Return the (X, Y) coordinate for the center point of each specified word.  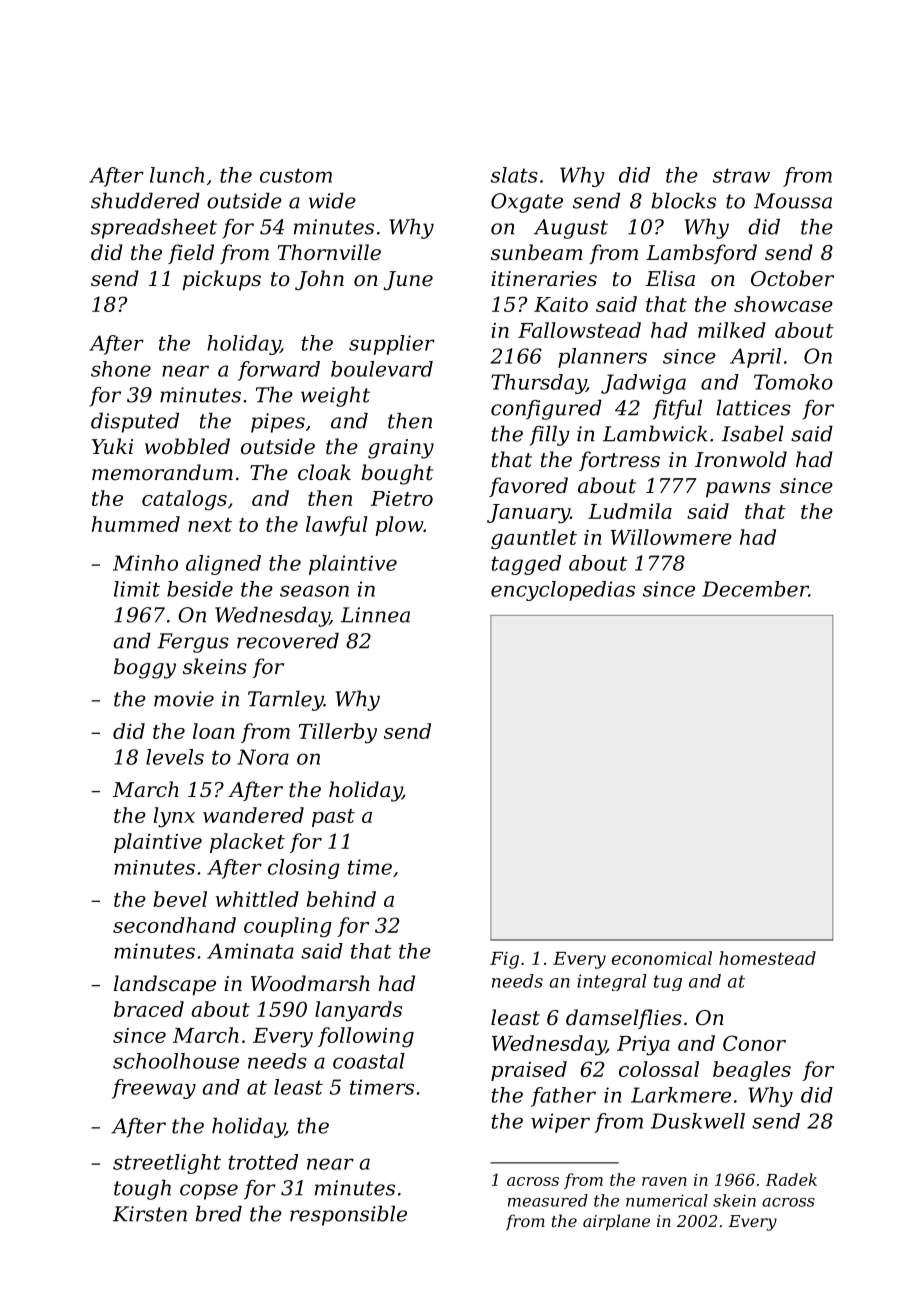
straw (741, 175)
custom (296, 175)
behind (341, 899)
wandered (253, 815)
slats (514, 175)
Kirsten (150, 1214)
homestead (767, 958)
